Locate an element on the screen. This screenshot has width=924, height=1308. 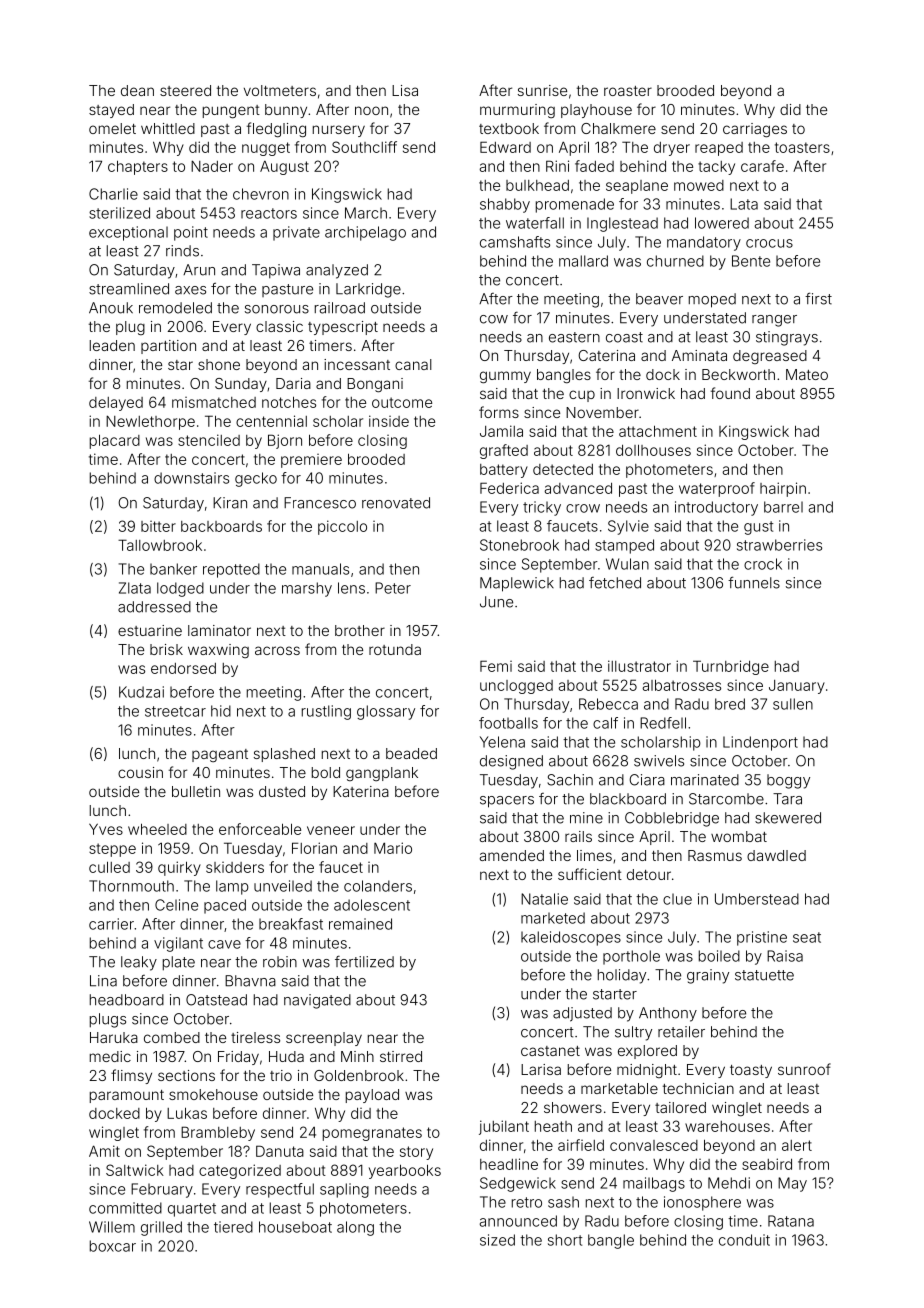
Cobblebridge is located at coordinates (672, 819).
